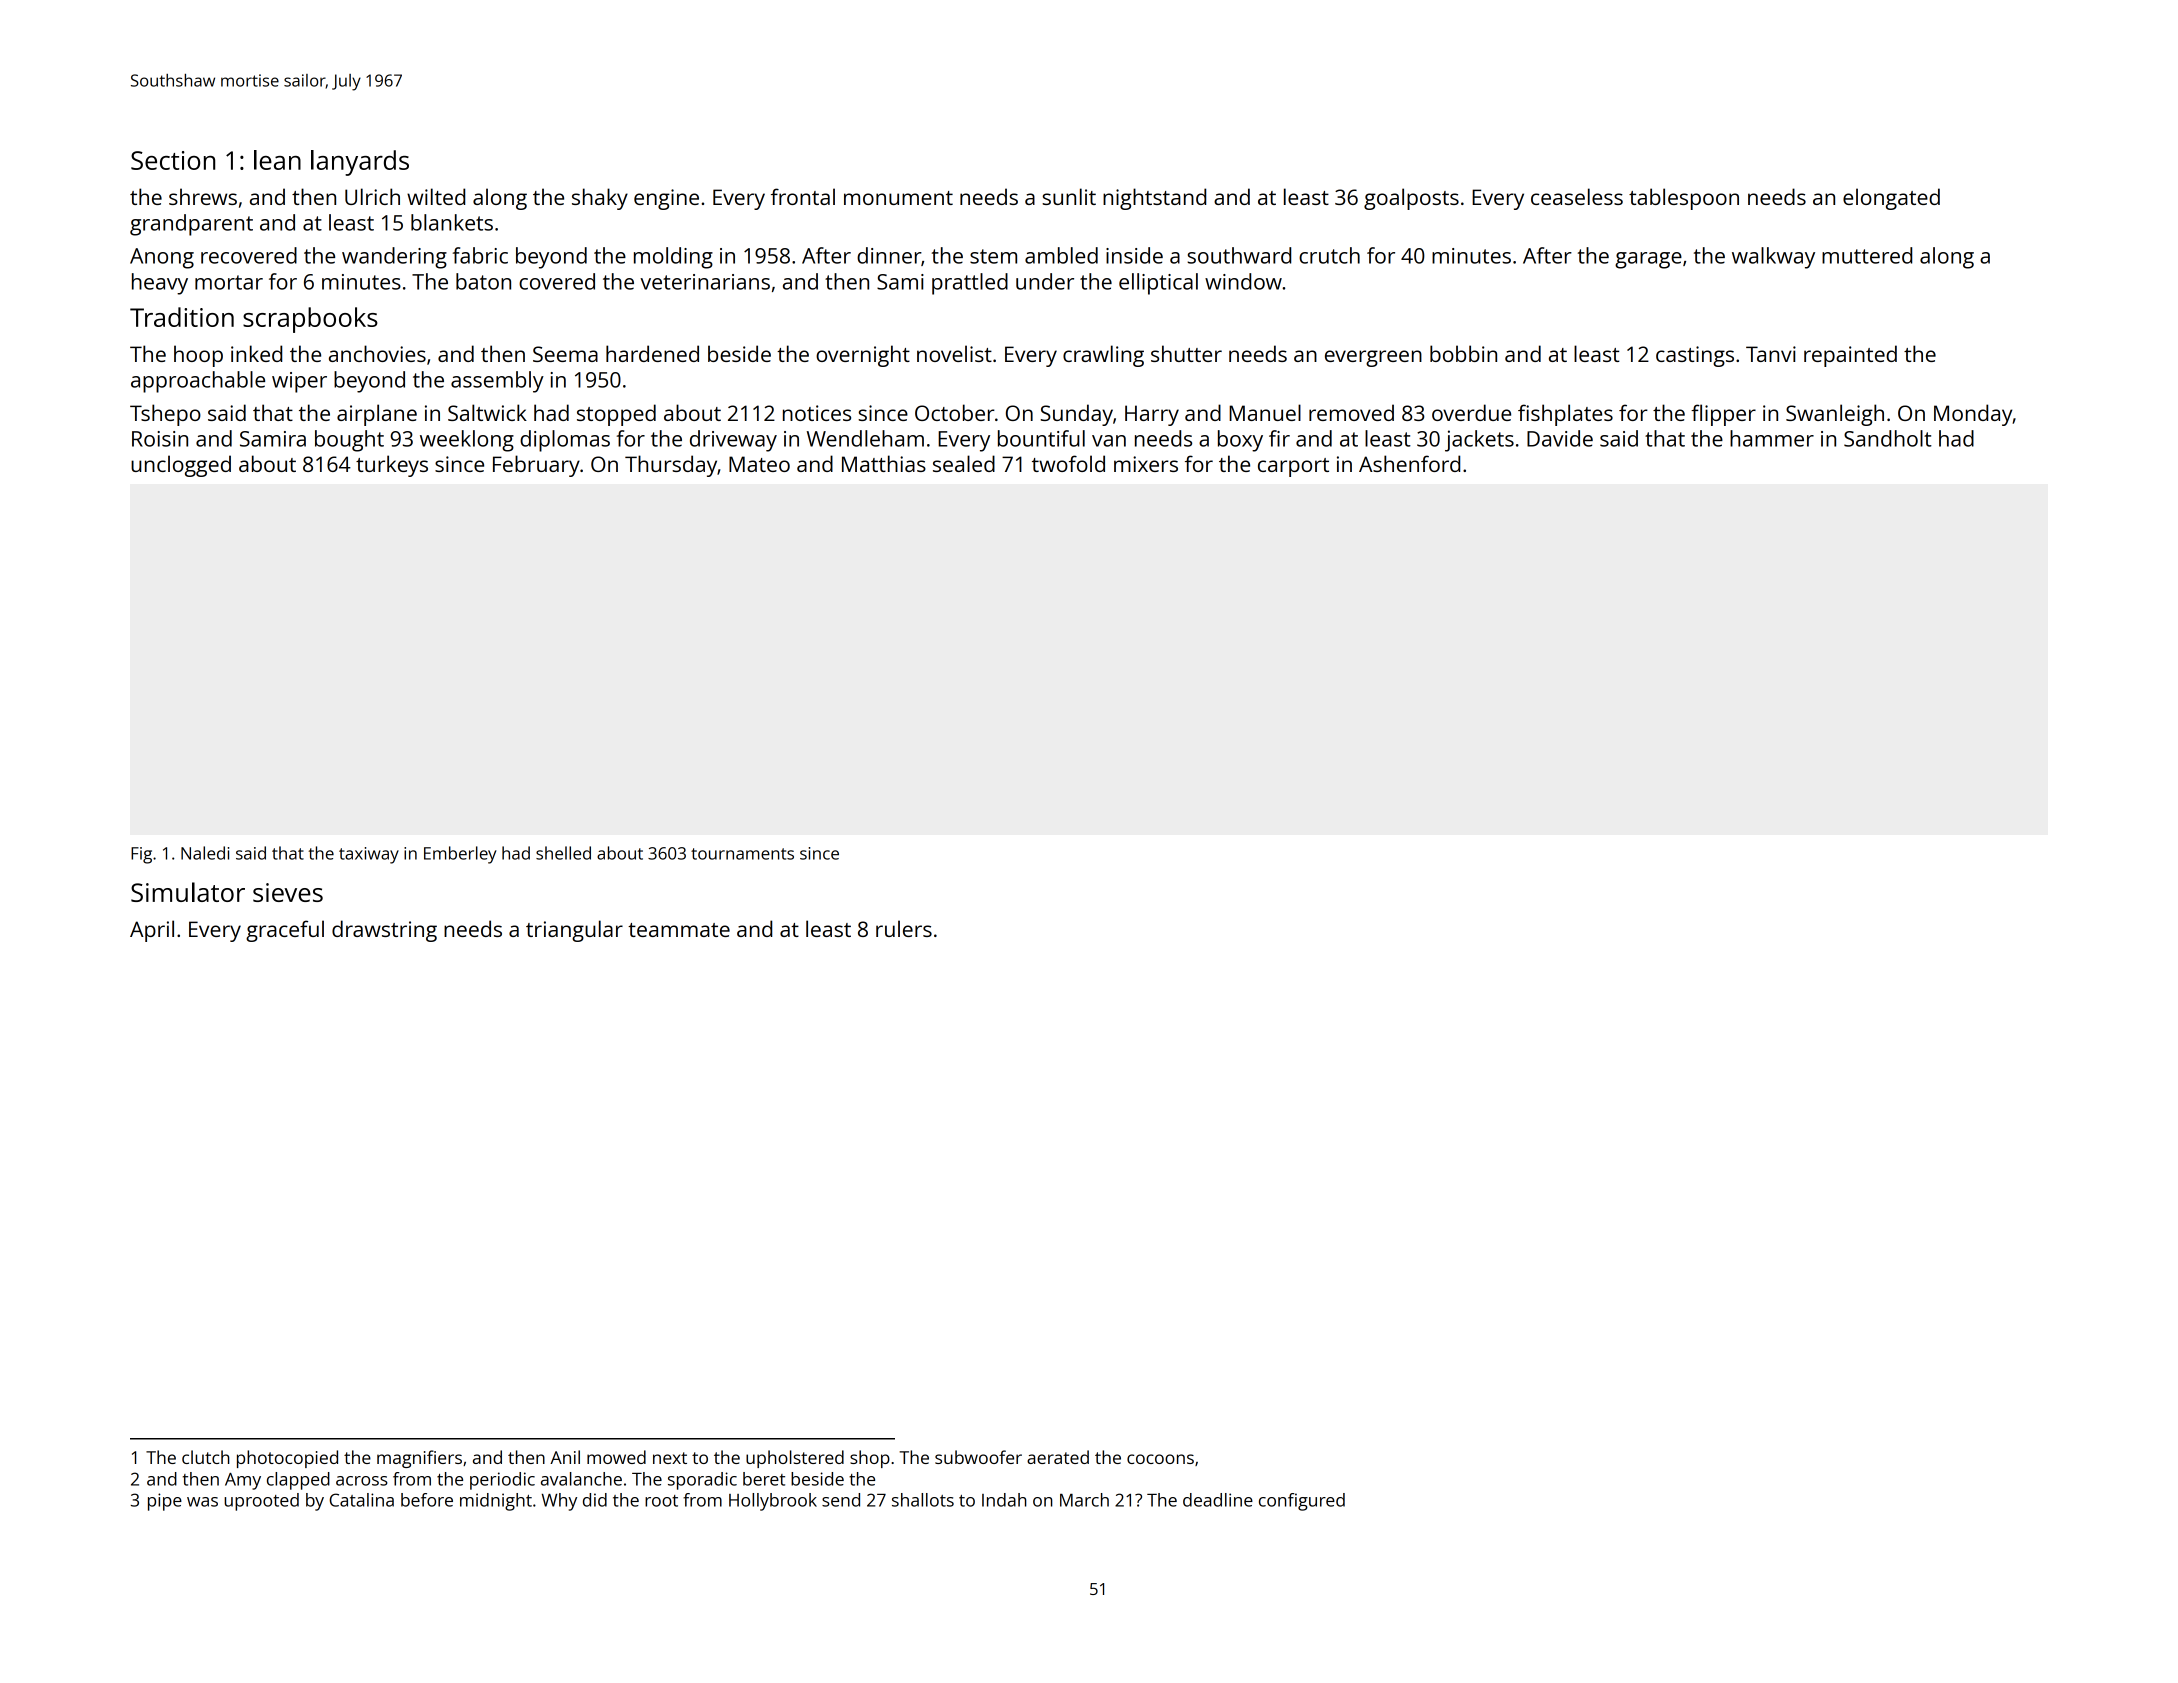 The height and width of the screenshot is (1683, 2178). I want to click on sunlit, so click(1069, 196).
